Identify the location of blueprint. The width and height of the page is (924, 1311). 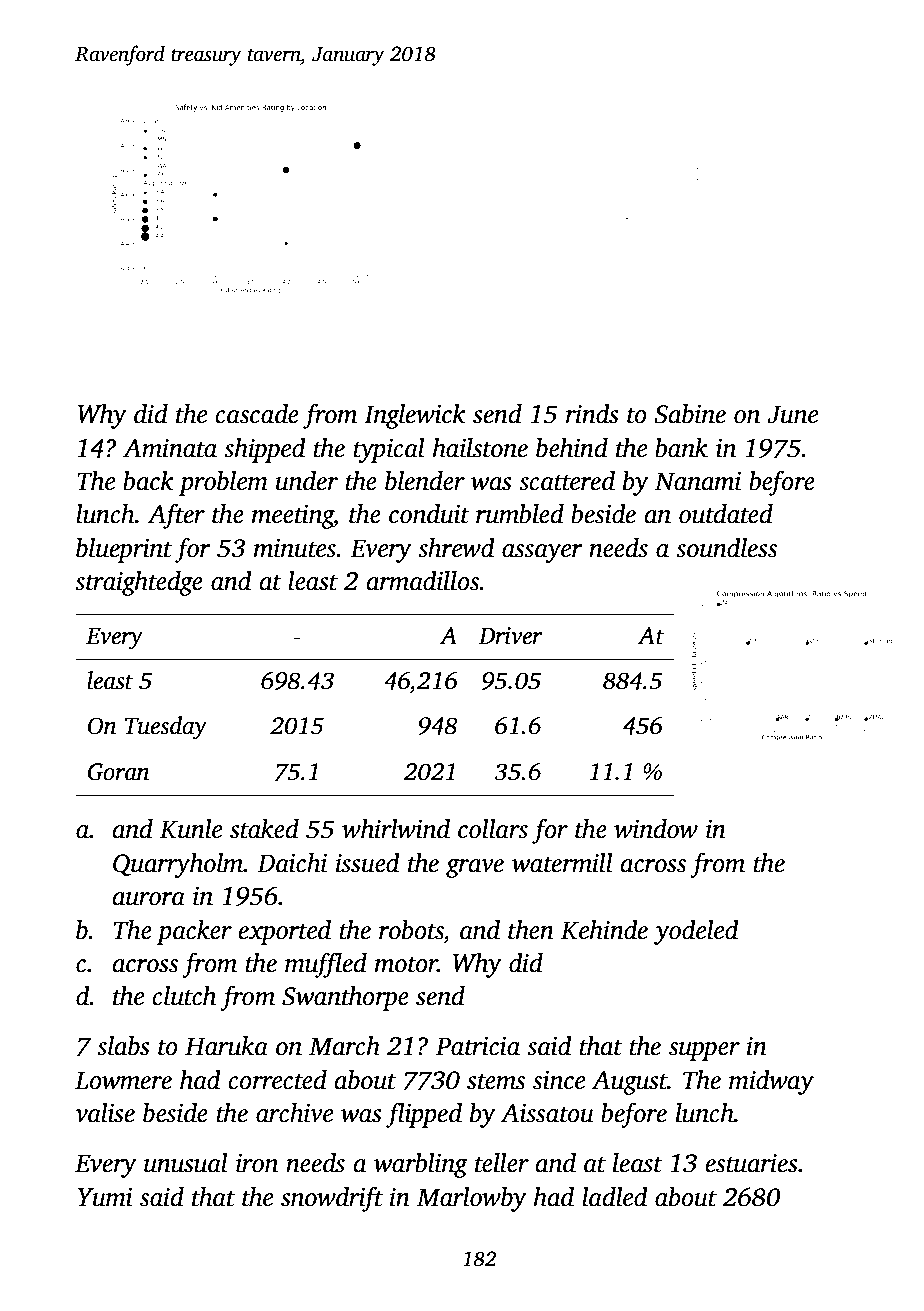
(124, 550).
